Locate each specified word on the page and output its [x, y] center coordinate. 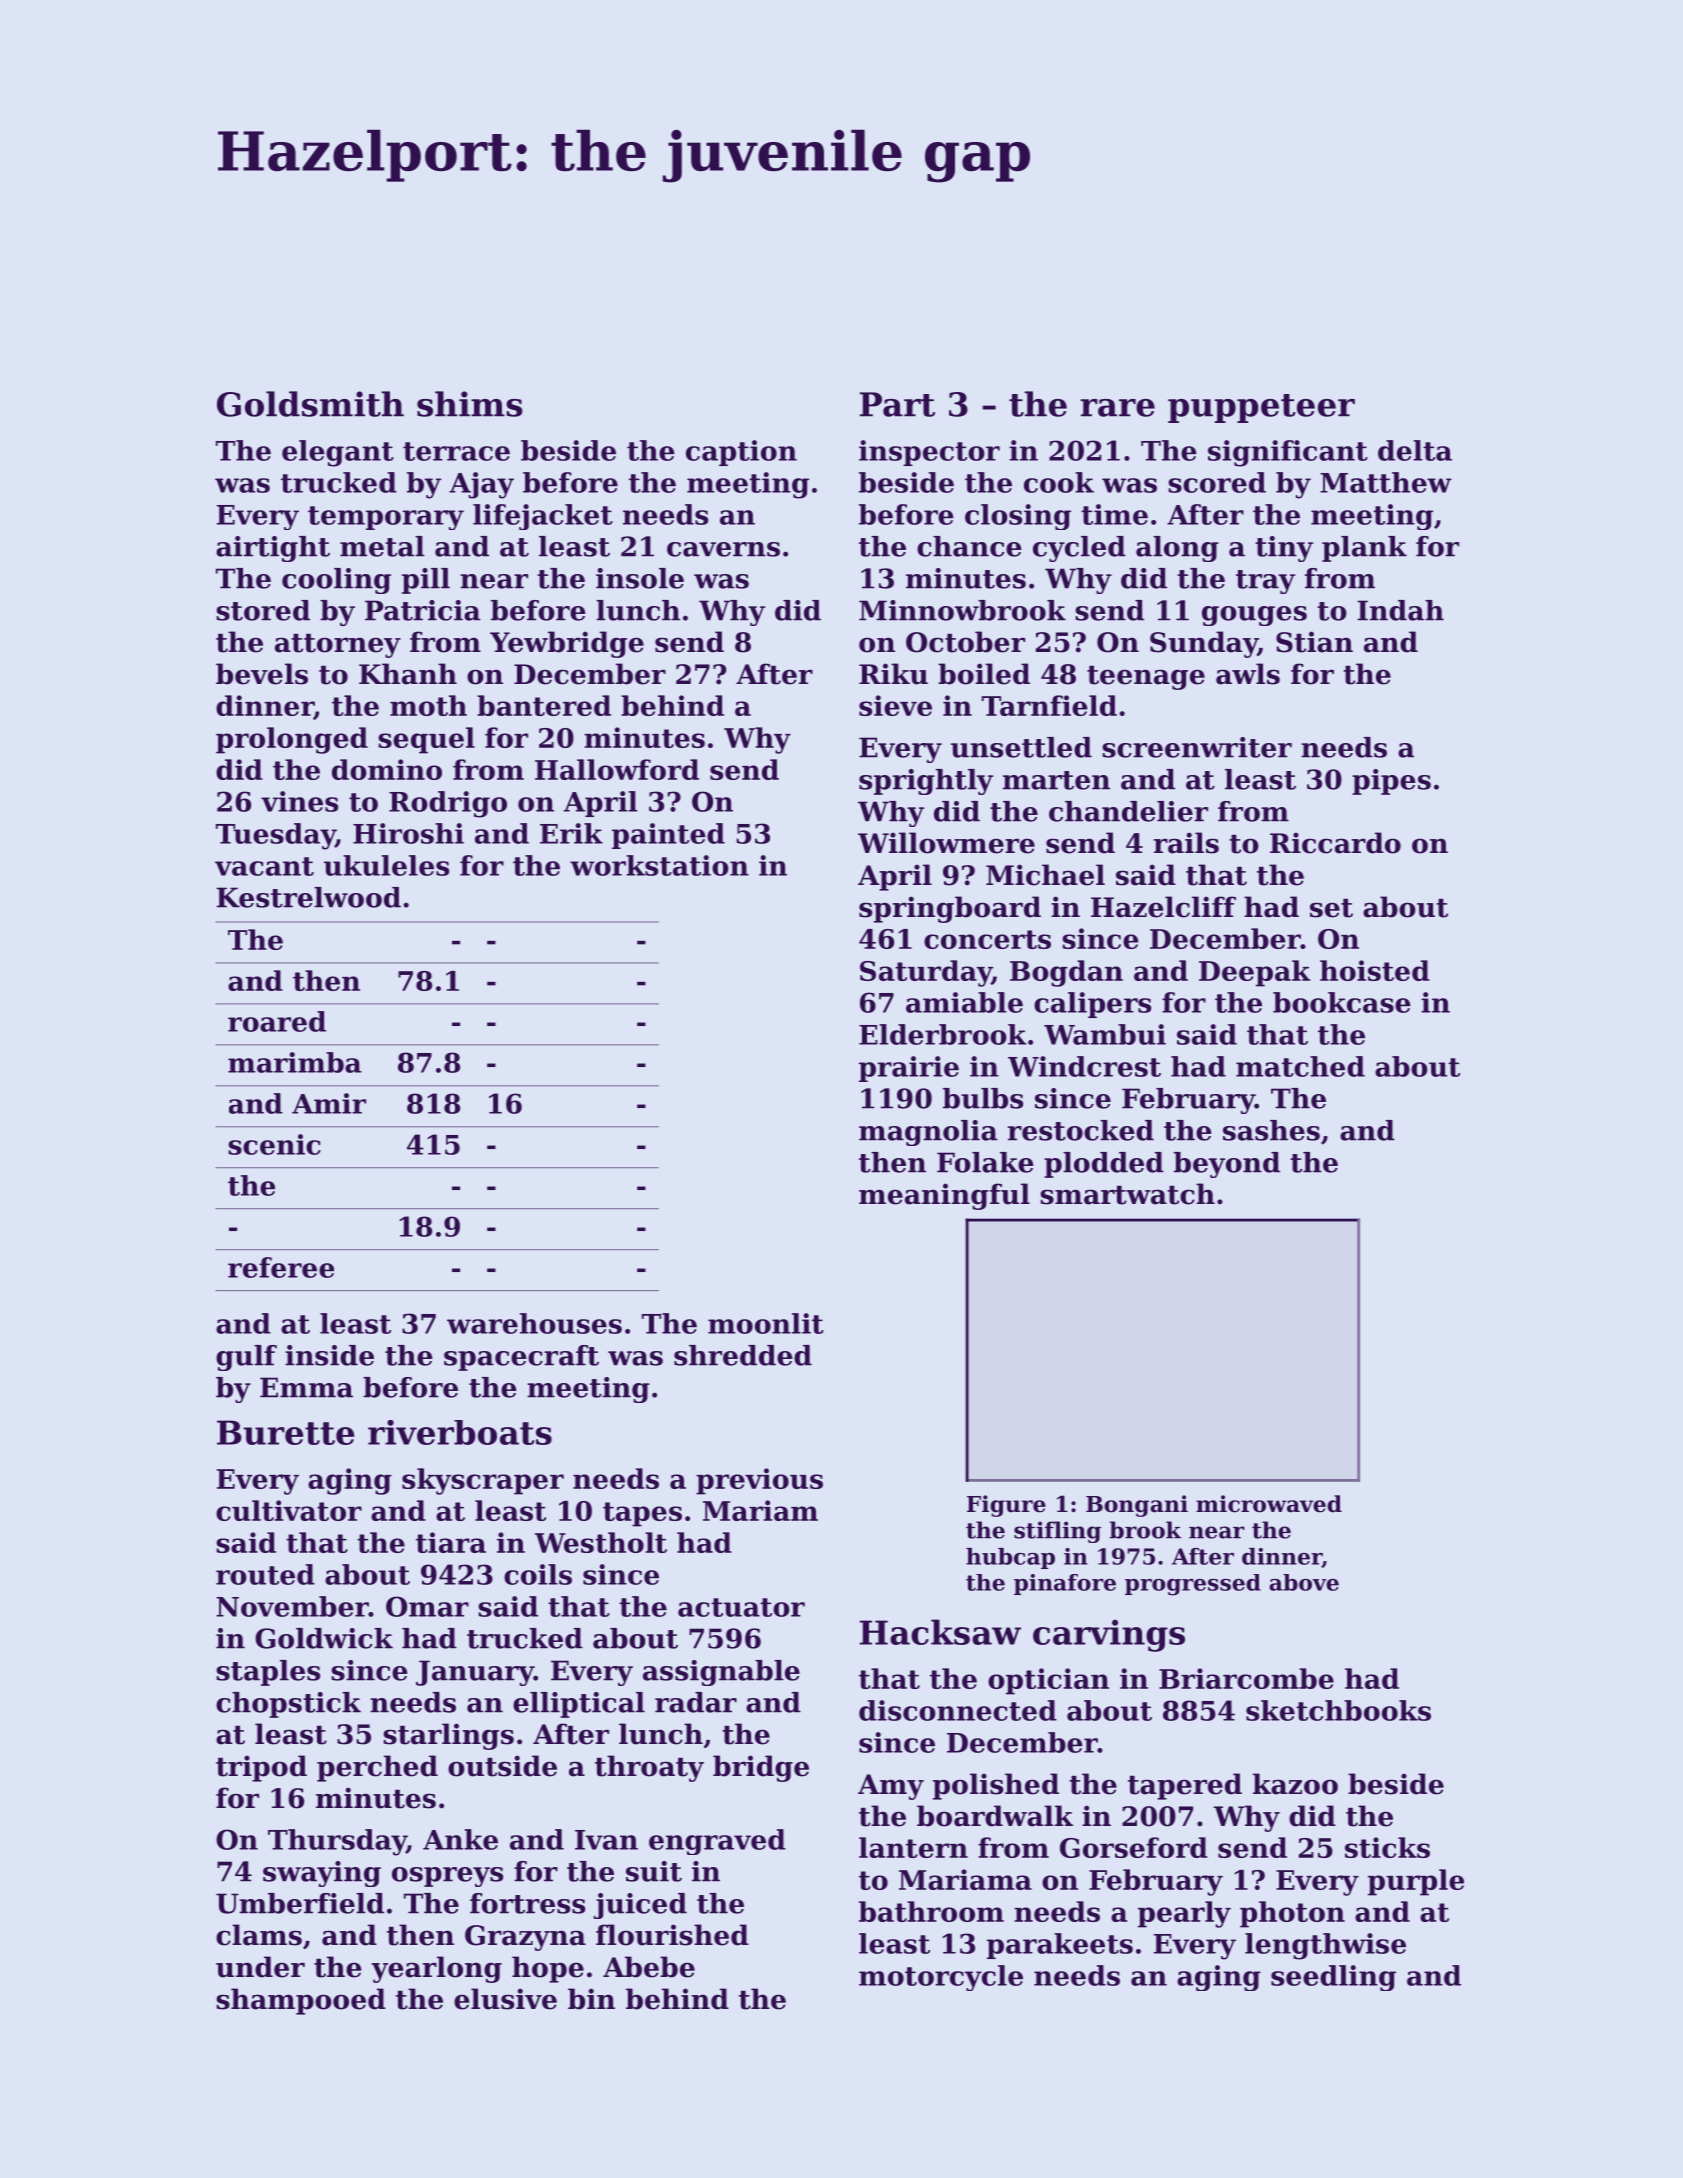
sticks [1387, 1847]
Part [897, 404]
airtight [273, 549]
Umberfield [300, 1903]
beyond [1227, 1165]
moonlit [766, 1323]
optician [1048, 1681]
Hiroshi [408, 833]
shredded [743, 1355]
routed [265, 1574]
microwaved [1269, 1504]
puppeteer [1261, 408]
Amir [329, 1103]
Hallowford [617, 769]
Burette [285, 1432]
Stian [1314, 642]
